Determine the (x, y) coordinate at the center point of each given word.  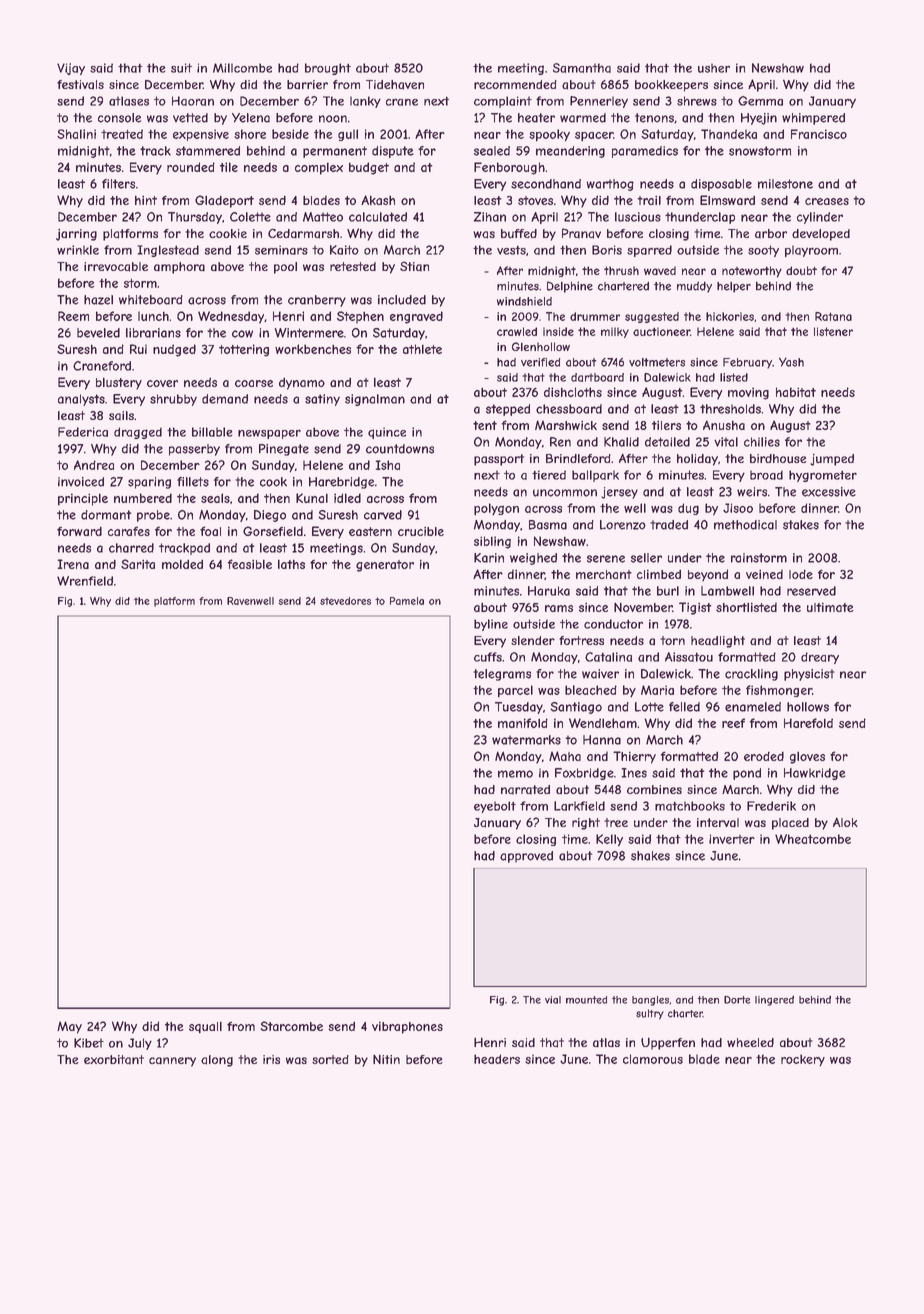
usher (714, 68)
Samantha (582, 68)
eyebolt (495, 807)
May (69, 1027)
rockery (803, 1060)
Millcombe (242, 68)
